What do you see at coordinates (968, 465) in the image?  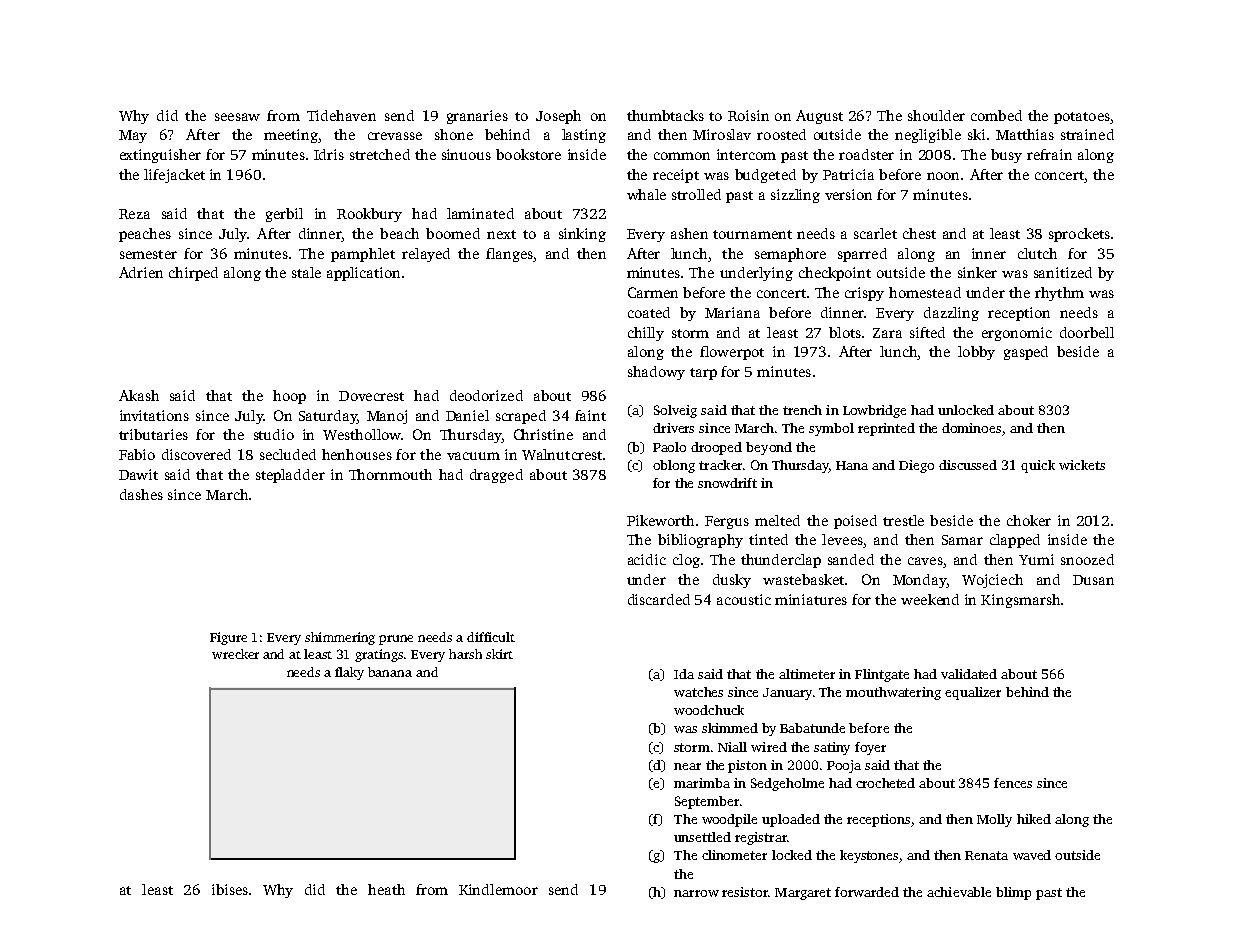 I see `discussed` at bounding box center [968, 465].
